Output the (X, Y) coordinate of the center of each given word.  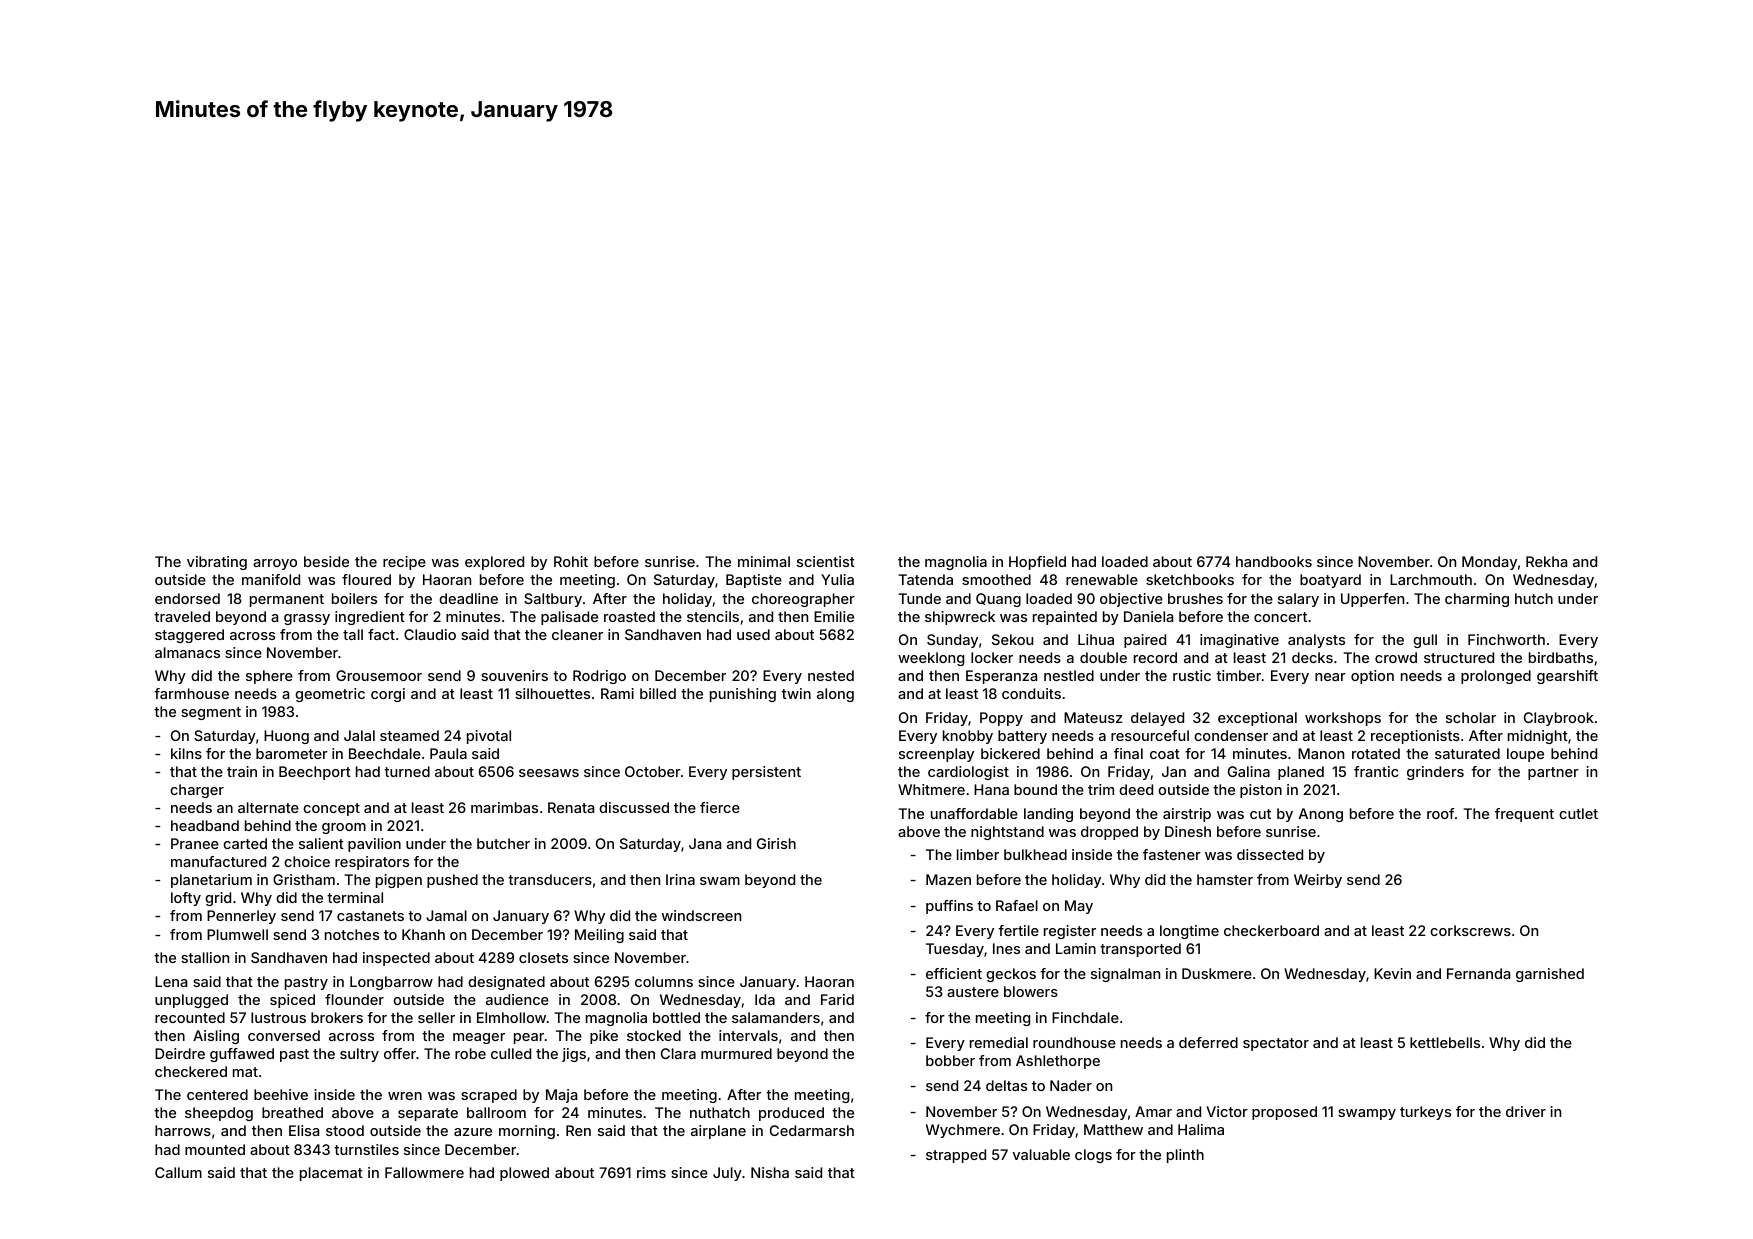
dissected (1270, 854)
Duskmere (1217, 973)
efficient (954, 973)
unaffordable (974, 813)
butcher (503, 843)
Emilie (834, 616)
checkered (191, 1071)
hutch (1534, 598)
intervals (748, 1035)
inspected (396, 959)
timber (1238, 675)
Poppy (1001, 719)
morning (527, 1132)
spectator (1276, 1044)
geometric (330, 695)
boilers (354, 598)
